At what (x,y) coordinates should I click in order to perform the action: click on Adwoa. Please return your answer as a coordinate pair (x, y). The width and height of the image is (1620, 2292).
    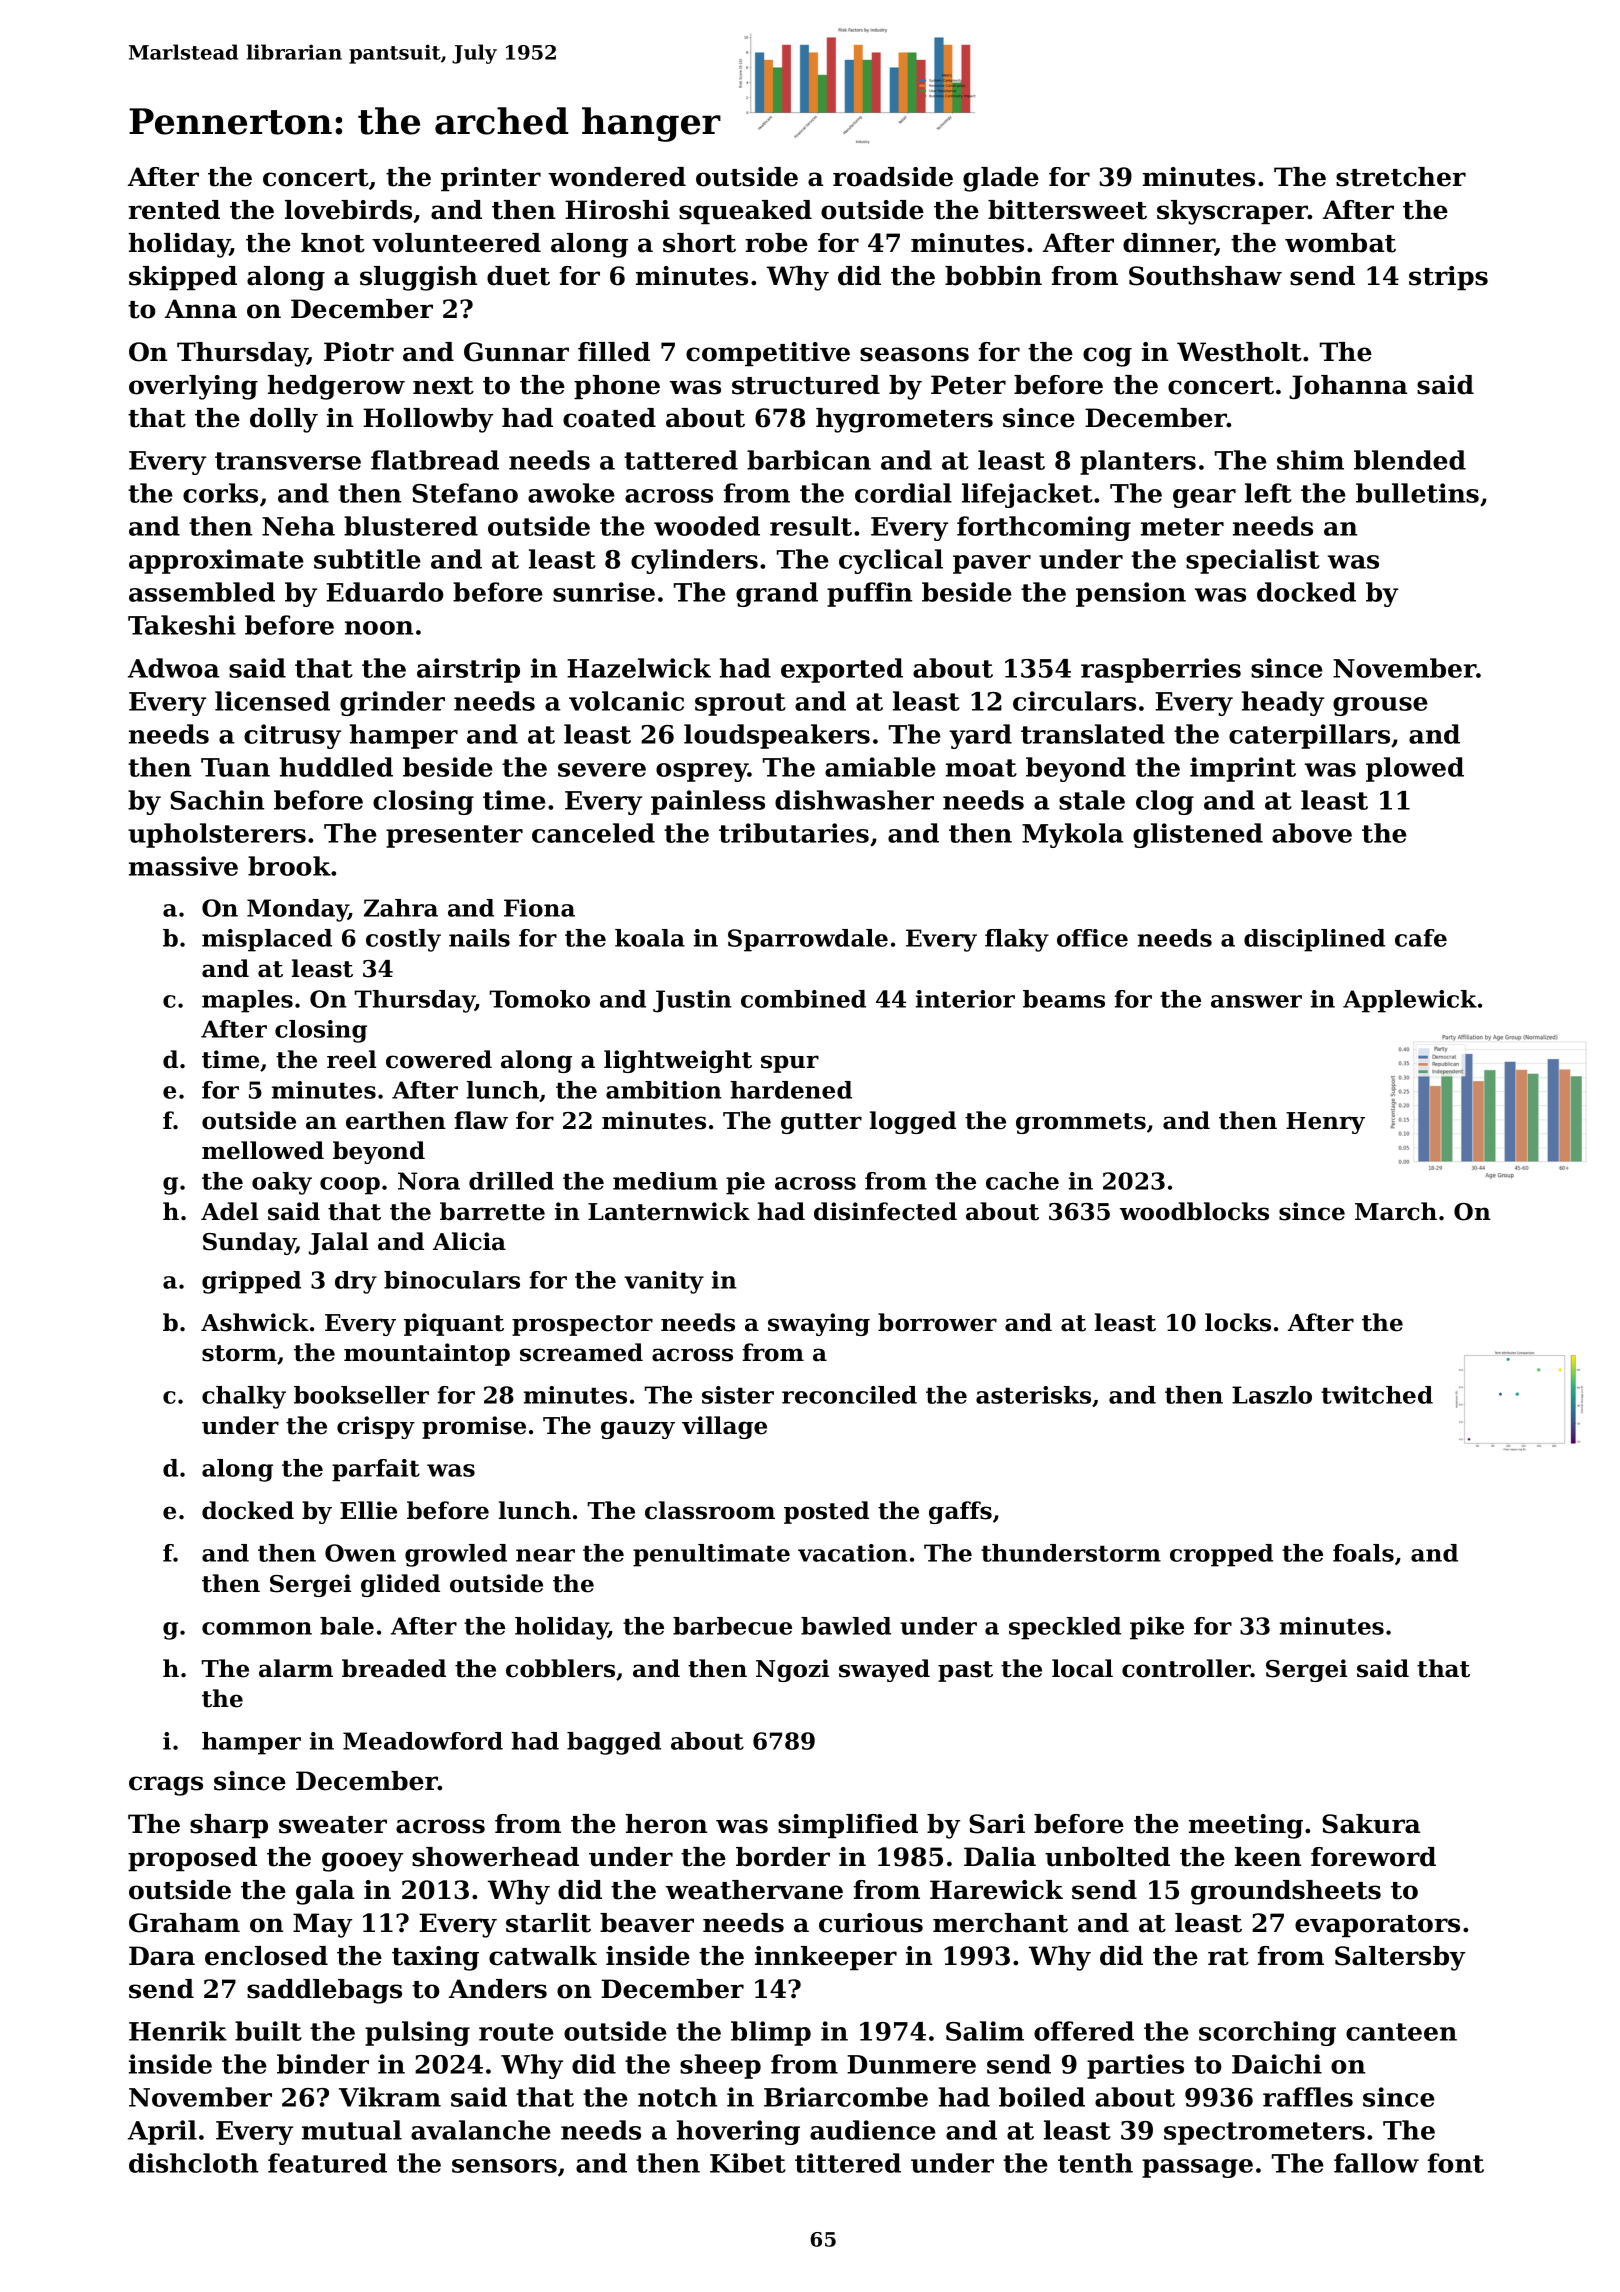
    Looking at the image, I should click on (173, 668).
